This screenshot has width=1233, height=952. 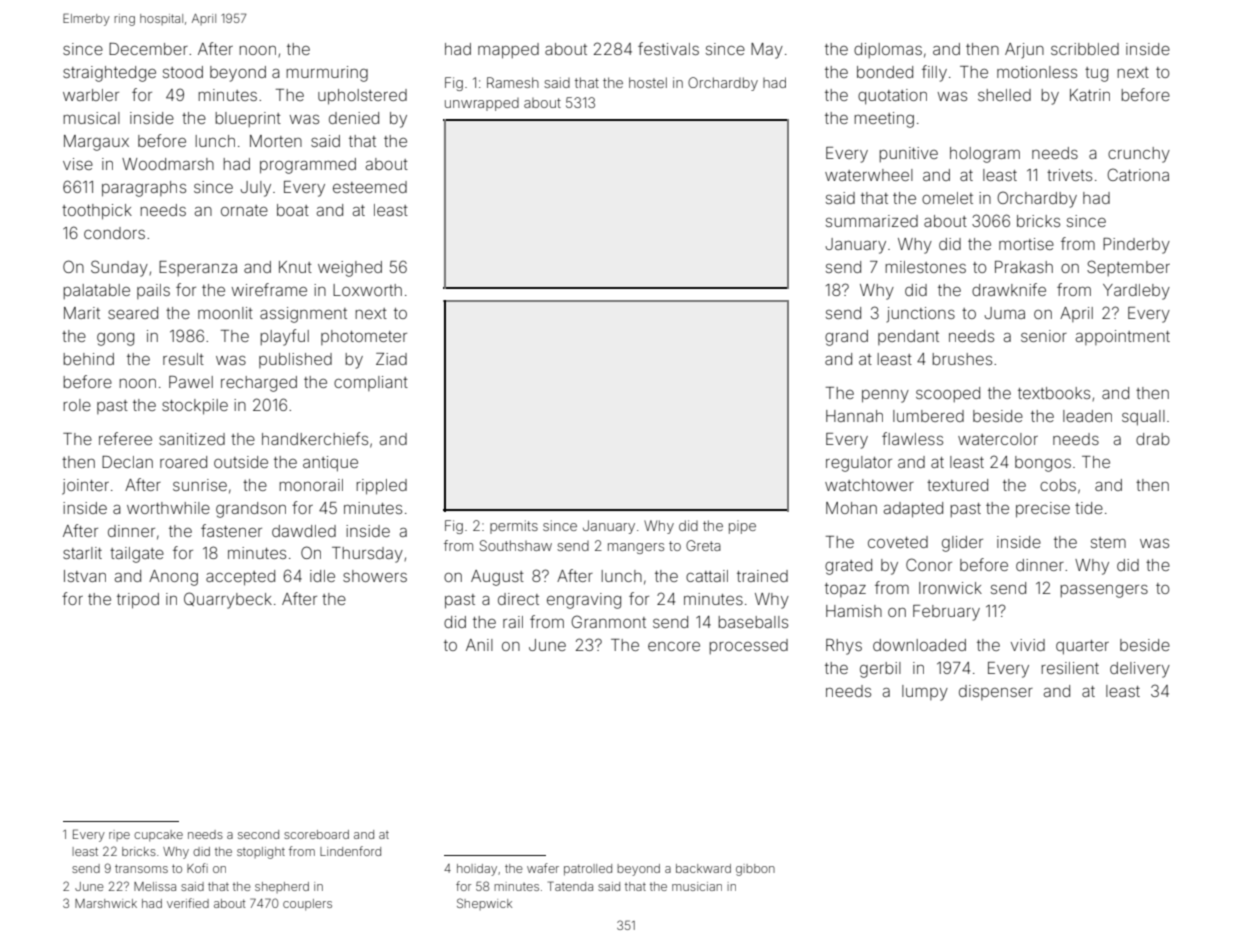 I want to click on festivals, so click(x=668, y=48).
